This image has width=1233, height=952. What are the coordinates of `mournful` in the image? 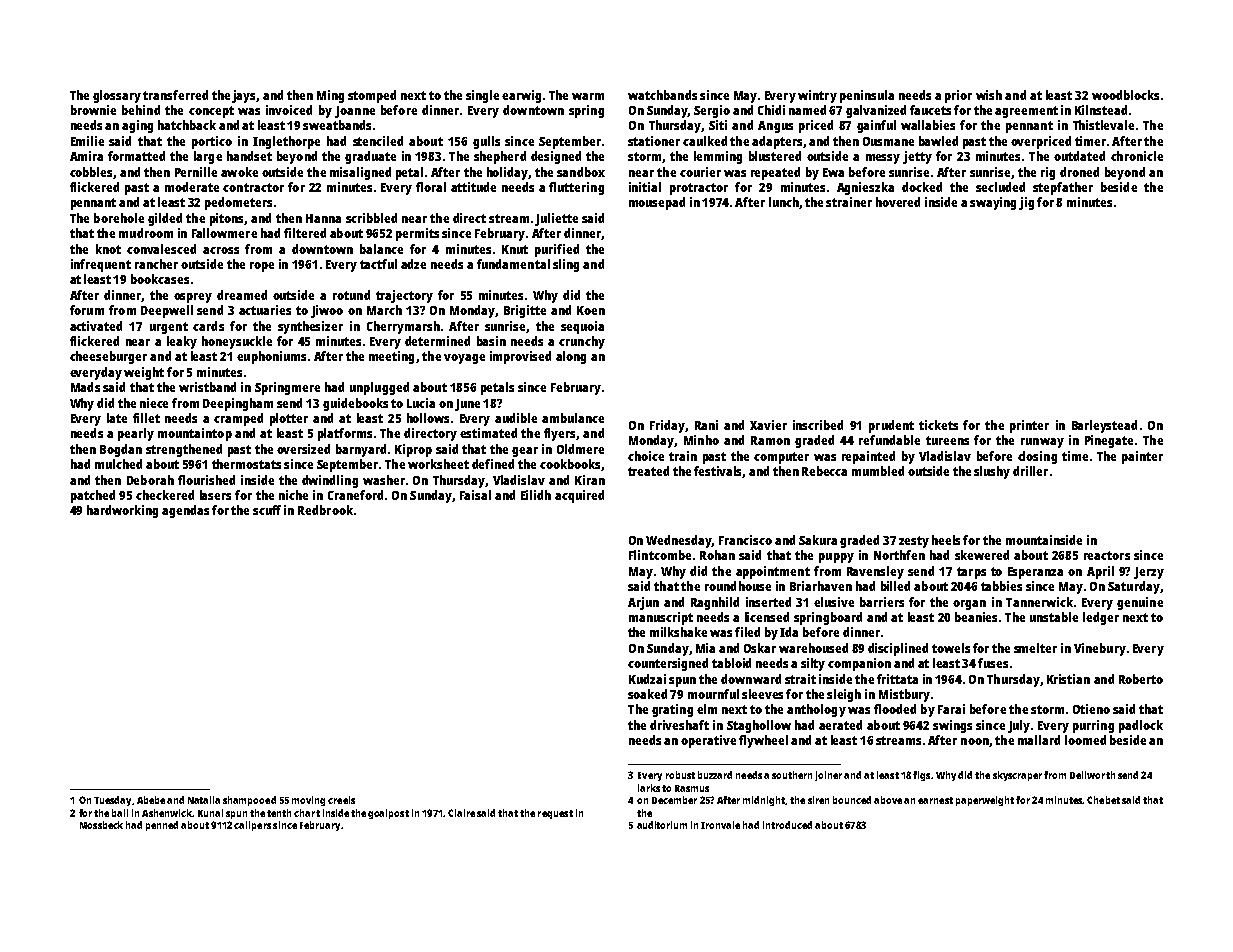 It's located at (713, 694).
